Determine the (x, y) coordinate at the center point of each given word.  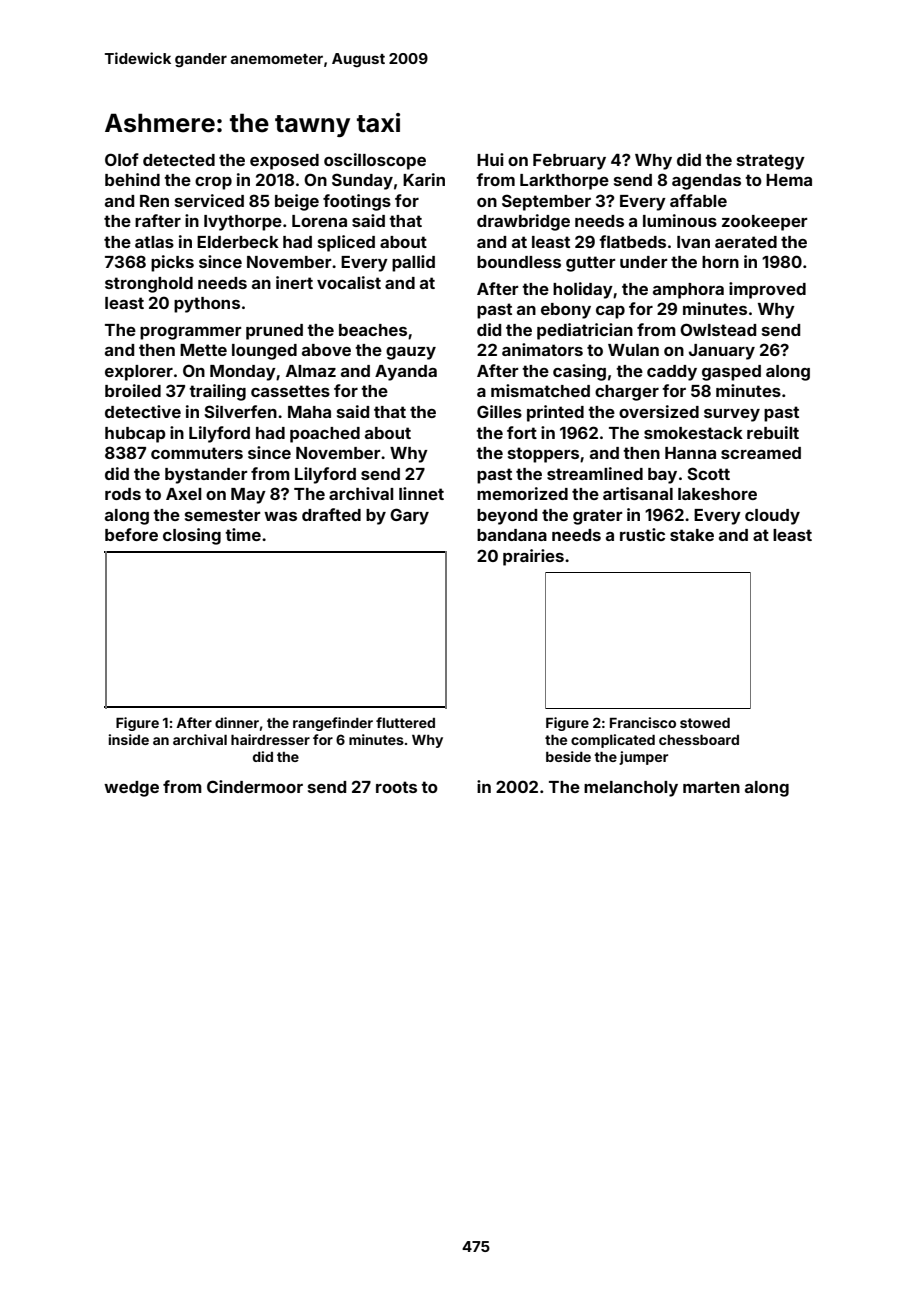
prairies (533, 557)
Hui (490, 159)
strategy (771, 162)
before (131, 534)
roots (396, 787)
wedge (131, 789)
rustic (642, 534)
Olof (122, 159)
